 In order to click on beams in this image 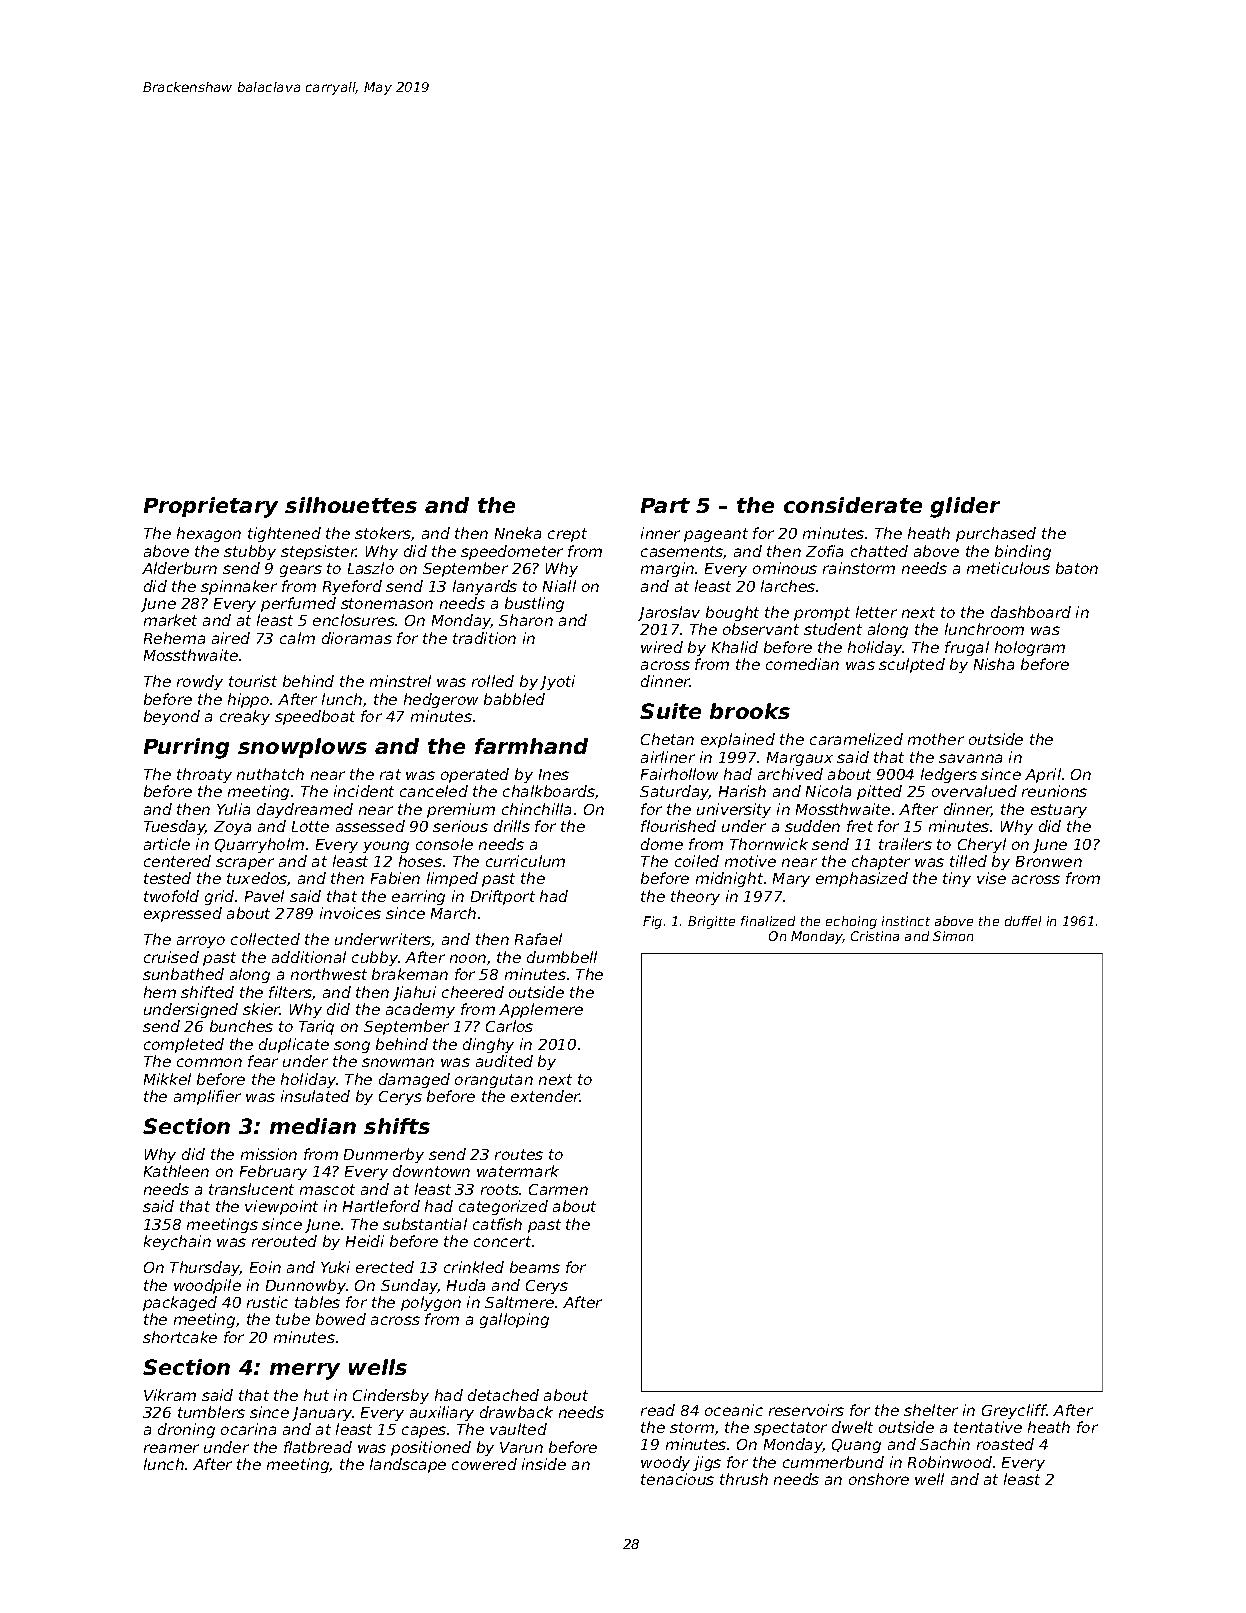, I will do `click(535, 1267)`.
